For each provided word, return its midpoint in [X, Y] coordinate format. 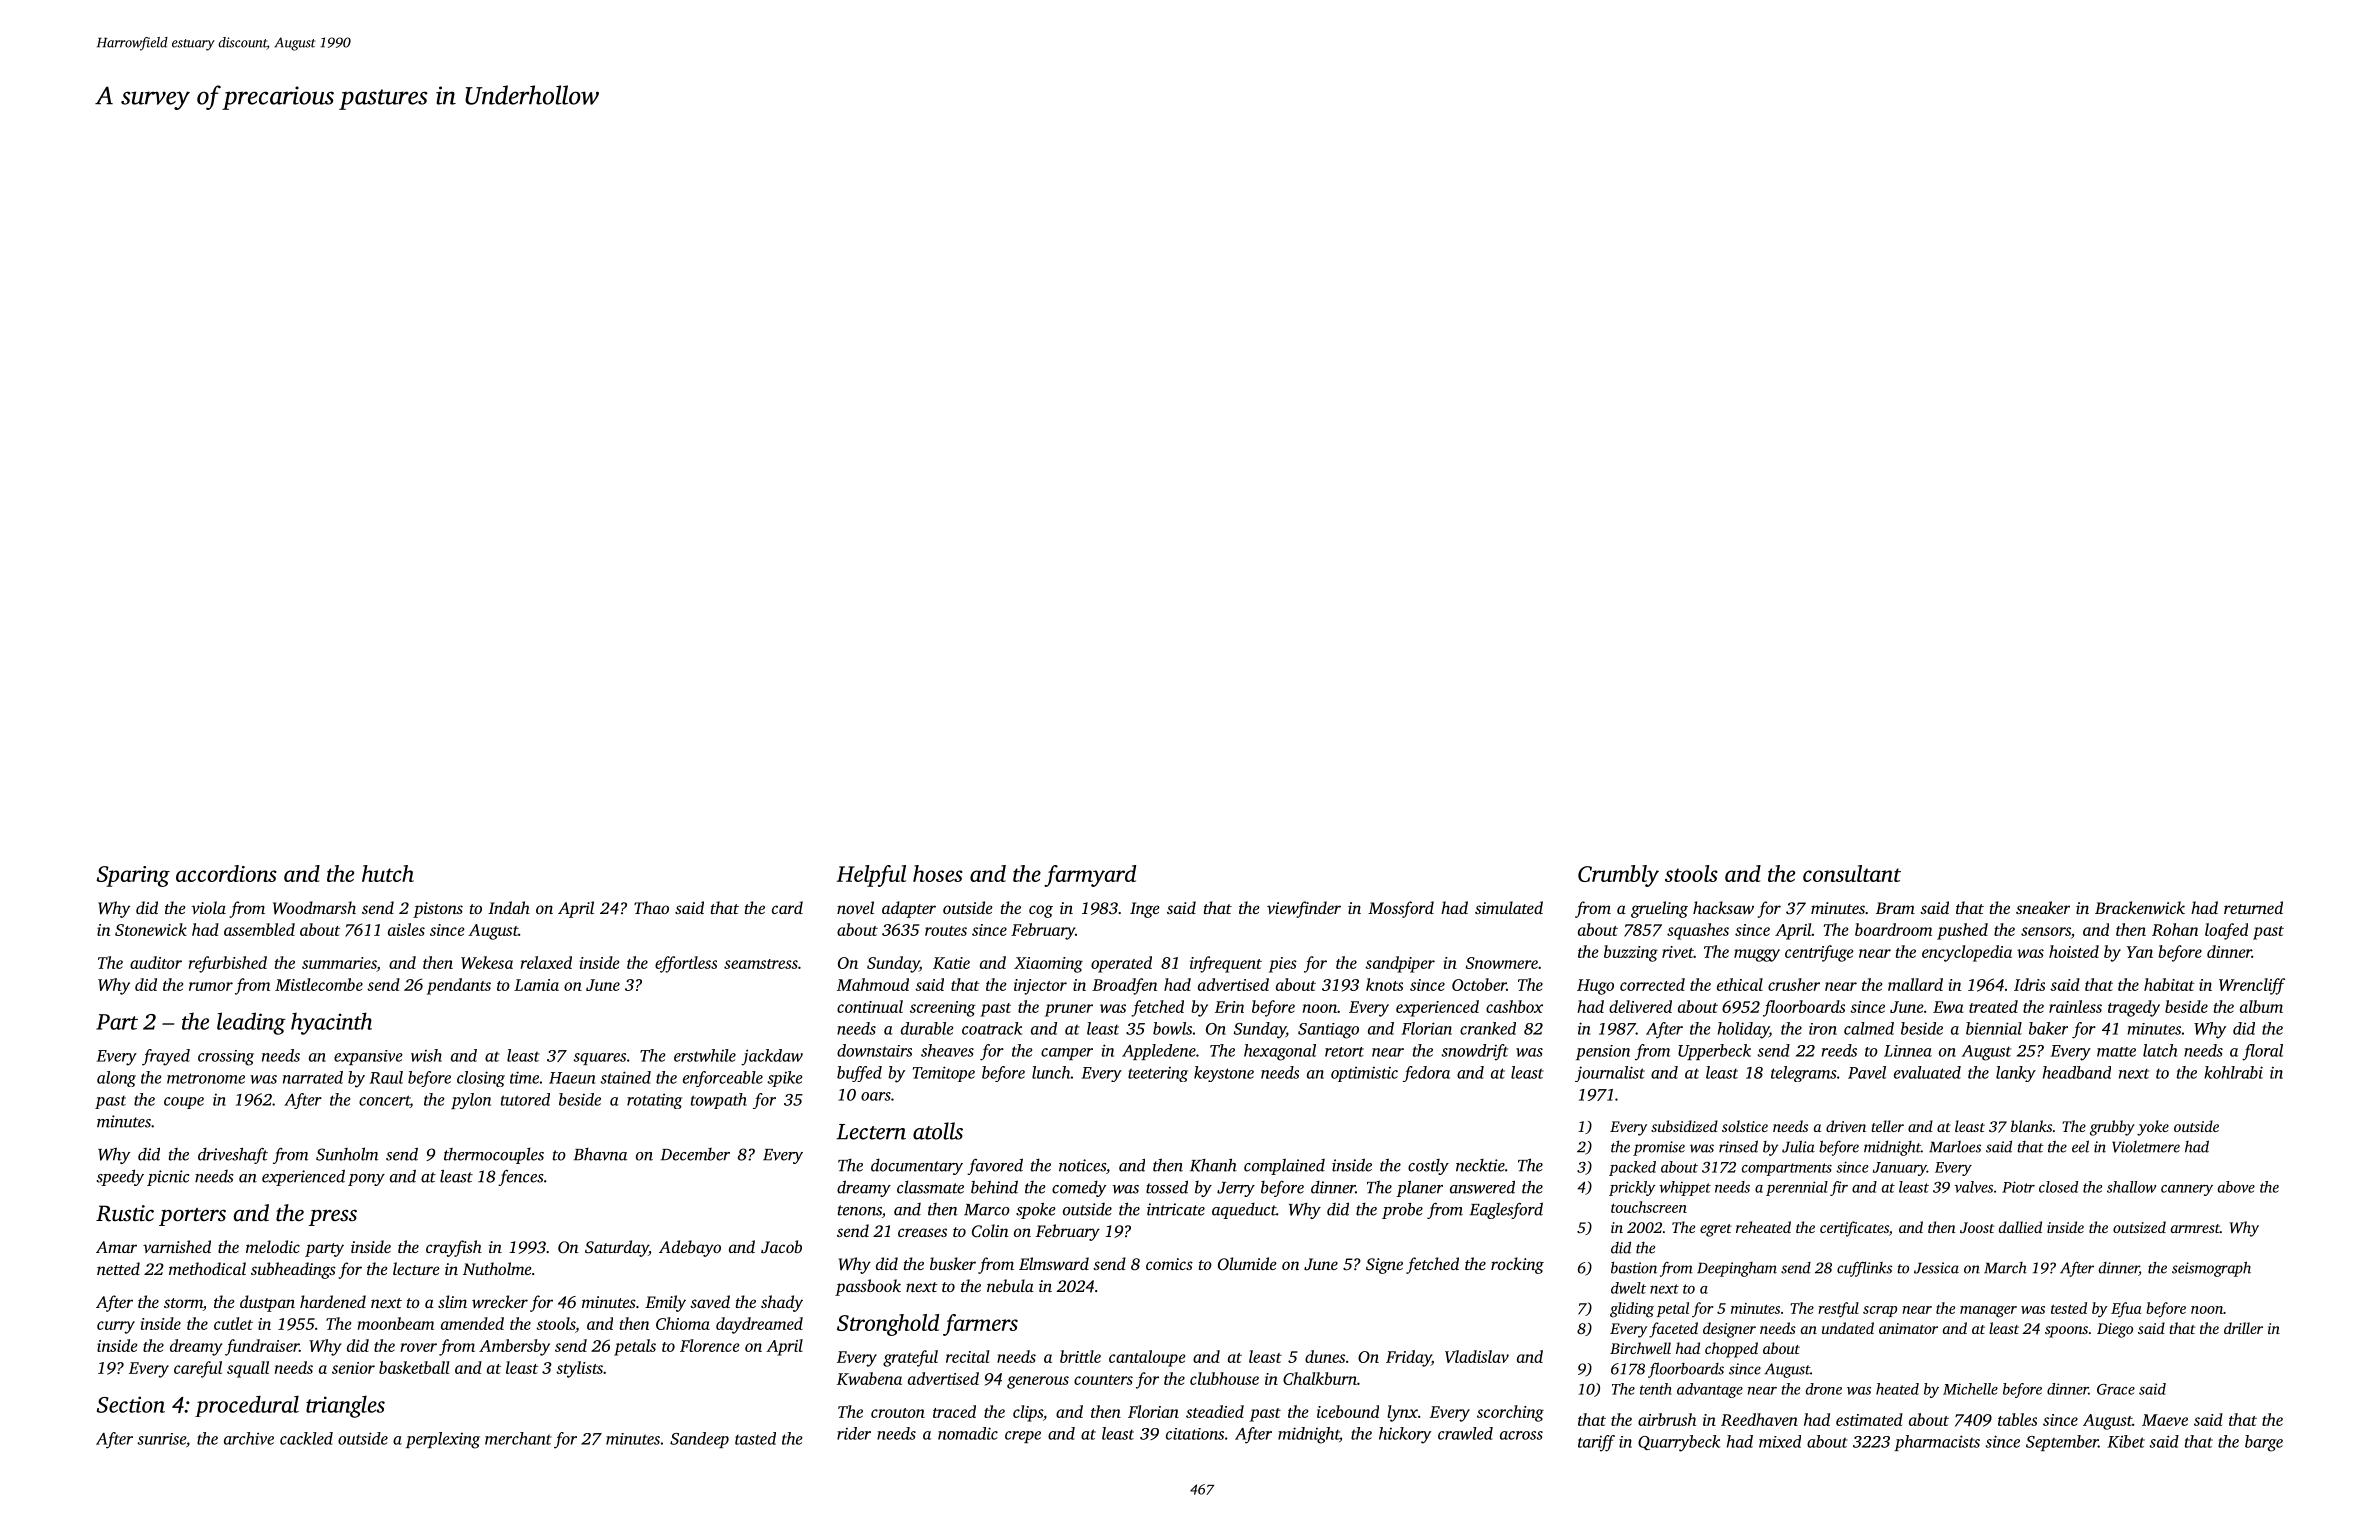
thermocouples [494, 1156]
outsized [2139, 1227]
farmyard [1090, 876]
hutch [388, 873]
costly [1428, 1167]
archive [249, 1438]
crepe [1023, 1437]
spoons [2066, 1332]
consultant [1852, 873]
